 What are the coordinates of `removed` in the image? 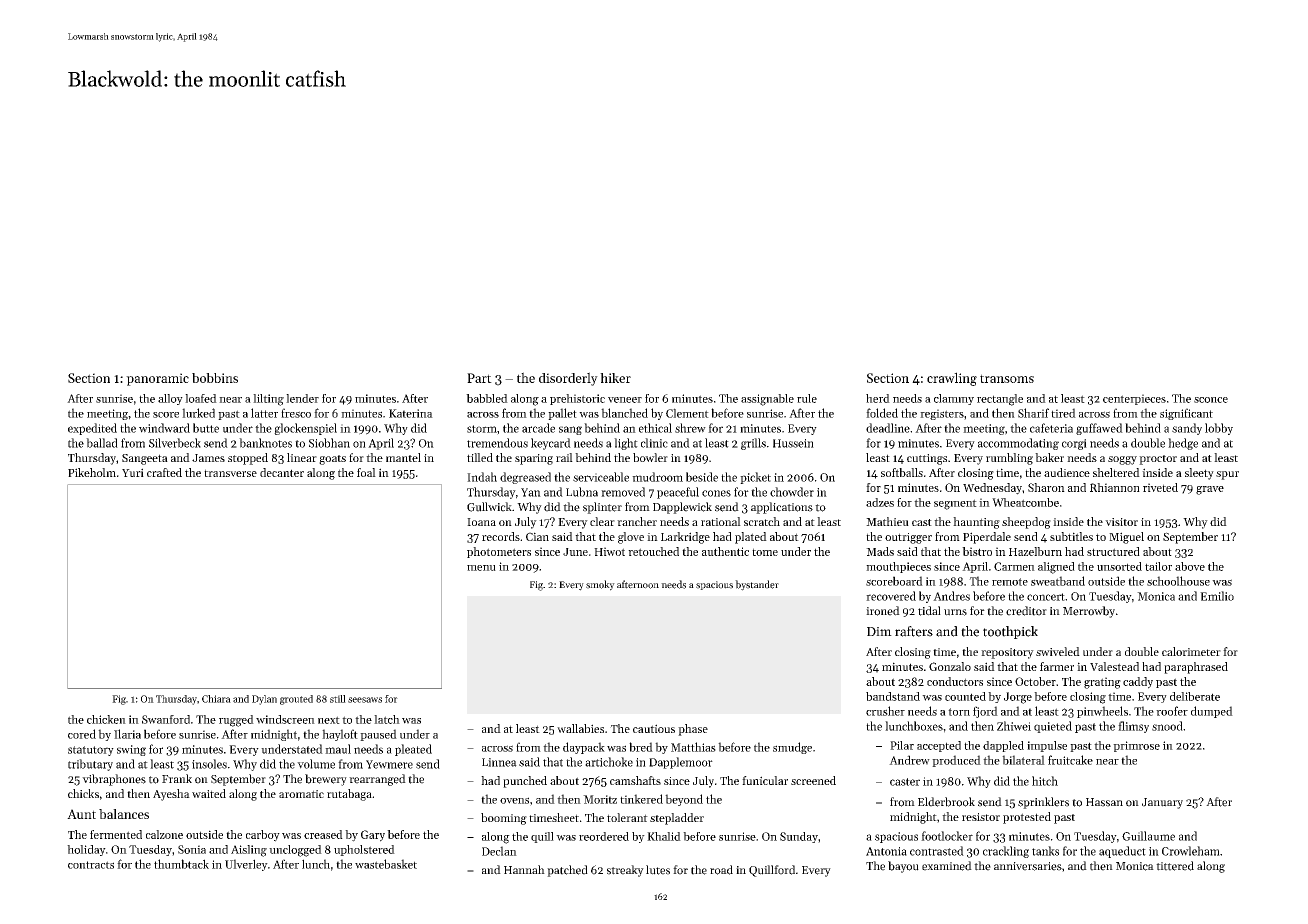 It's located at (623, 492).
